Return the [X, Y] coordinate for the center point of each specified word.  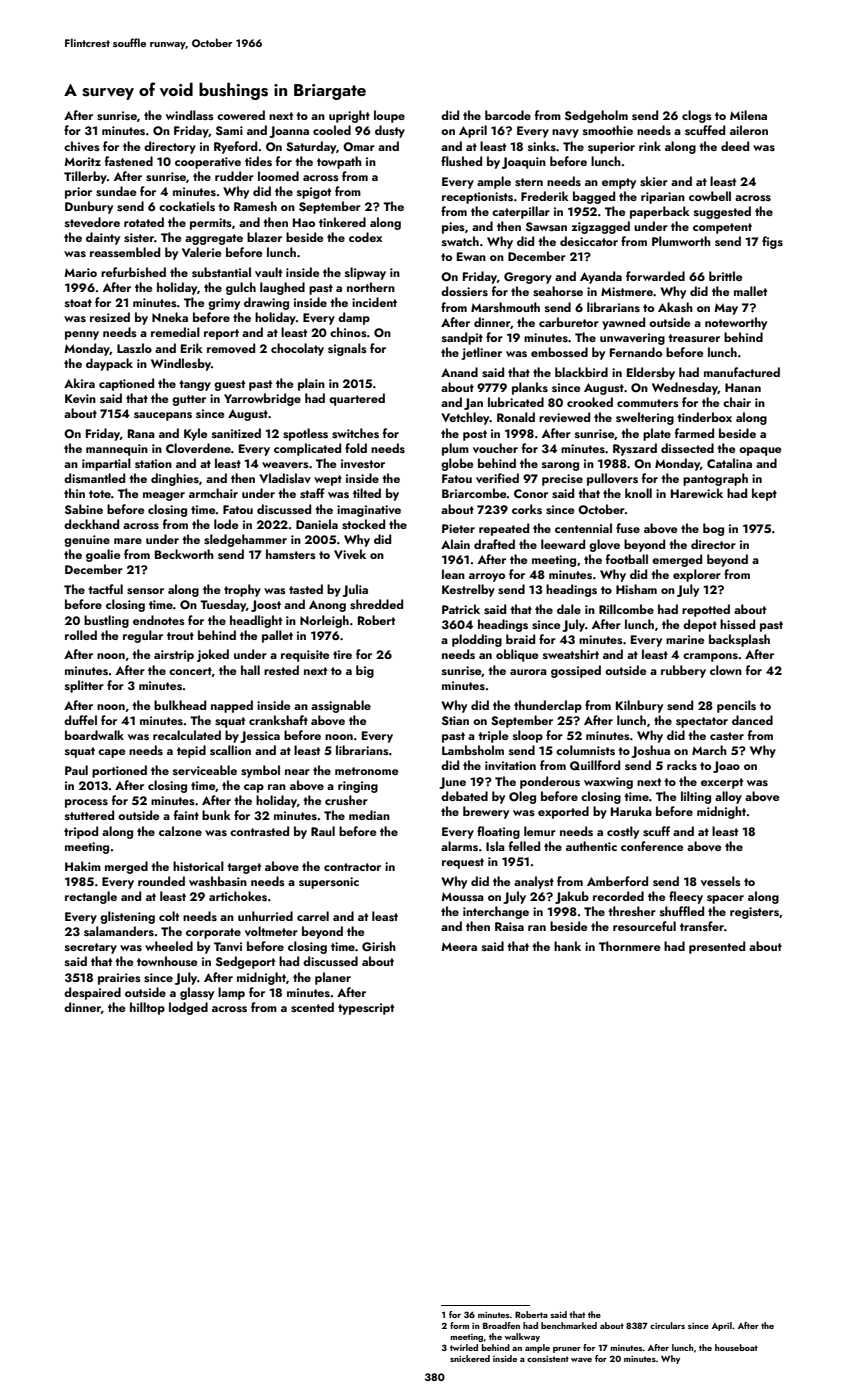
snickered [470, 1358]
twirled [464, 1347]
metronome [366, 771]
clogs [697, 116]
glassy [197, 993]
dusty [390, 131]
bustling [106, 621]
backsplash [739, 640]
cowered [241, 115]
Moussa [462, 896]
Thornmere [629, 946]
